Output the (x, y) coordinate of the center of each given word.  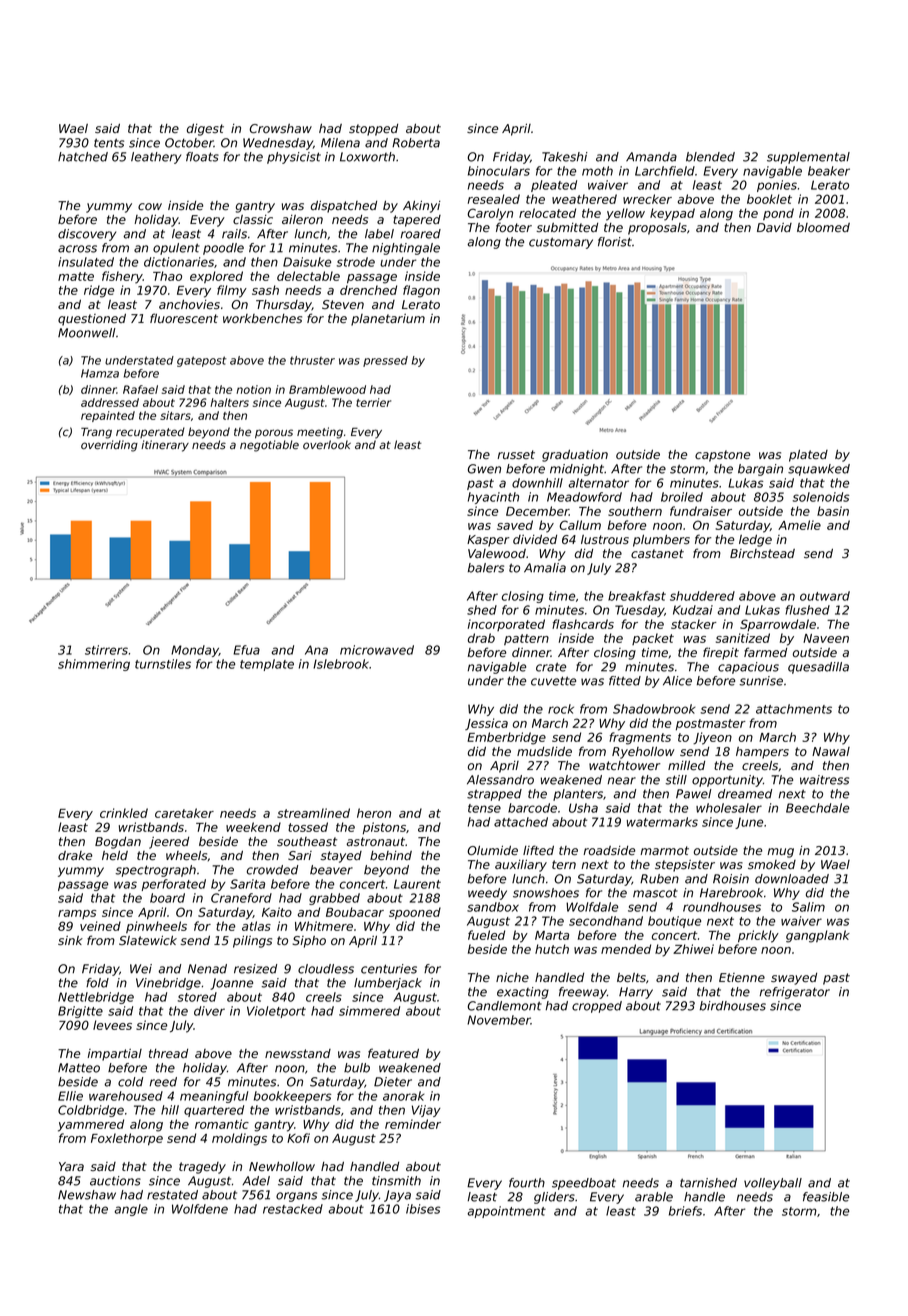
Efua (246, 650)
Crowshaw (280, 128)
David (774, 227)
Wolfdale (592, 907)
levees (112, 1025)
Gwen (484, 469)
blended (710, 157)
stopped (373, 130)
